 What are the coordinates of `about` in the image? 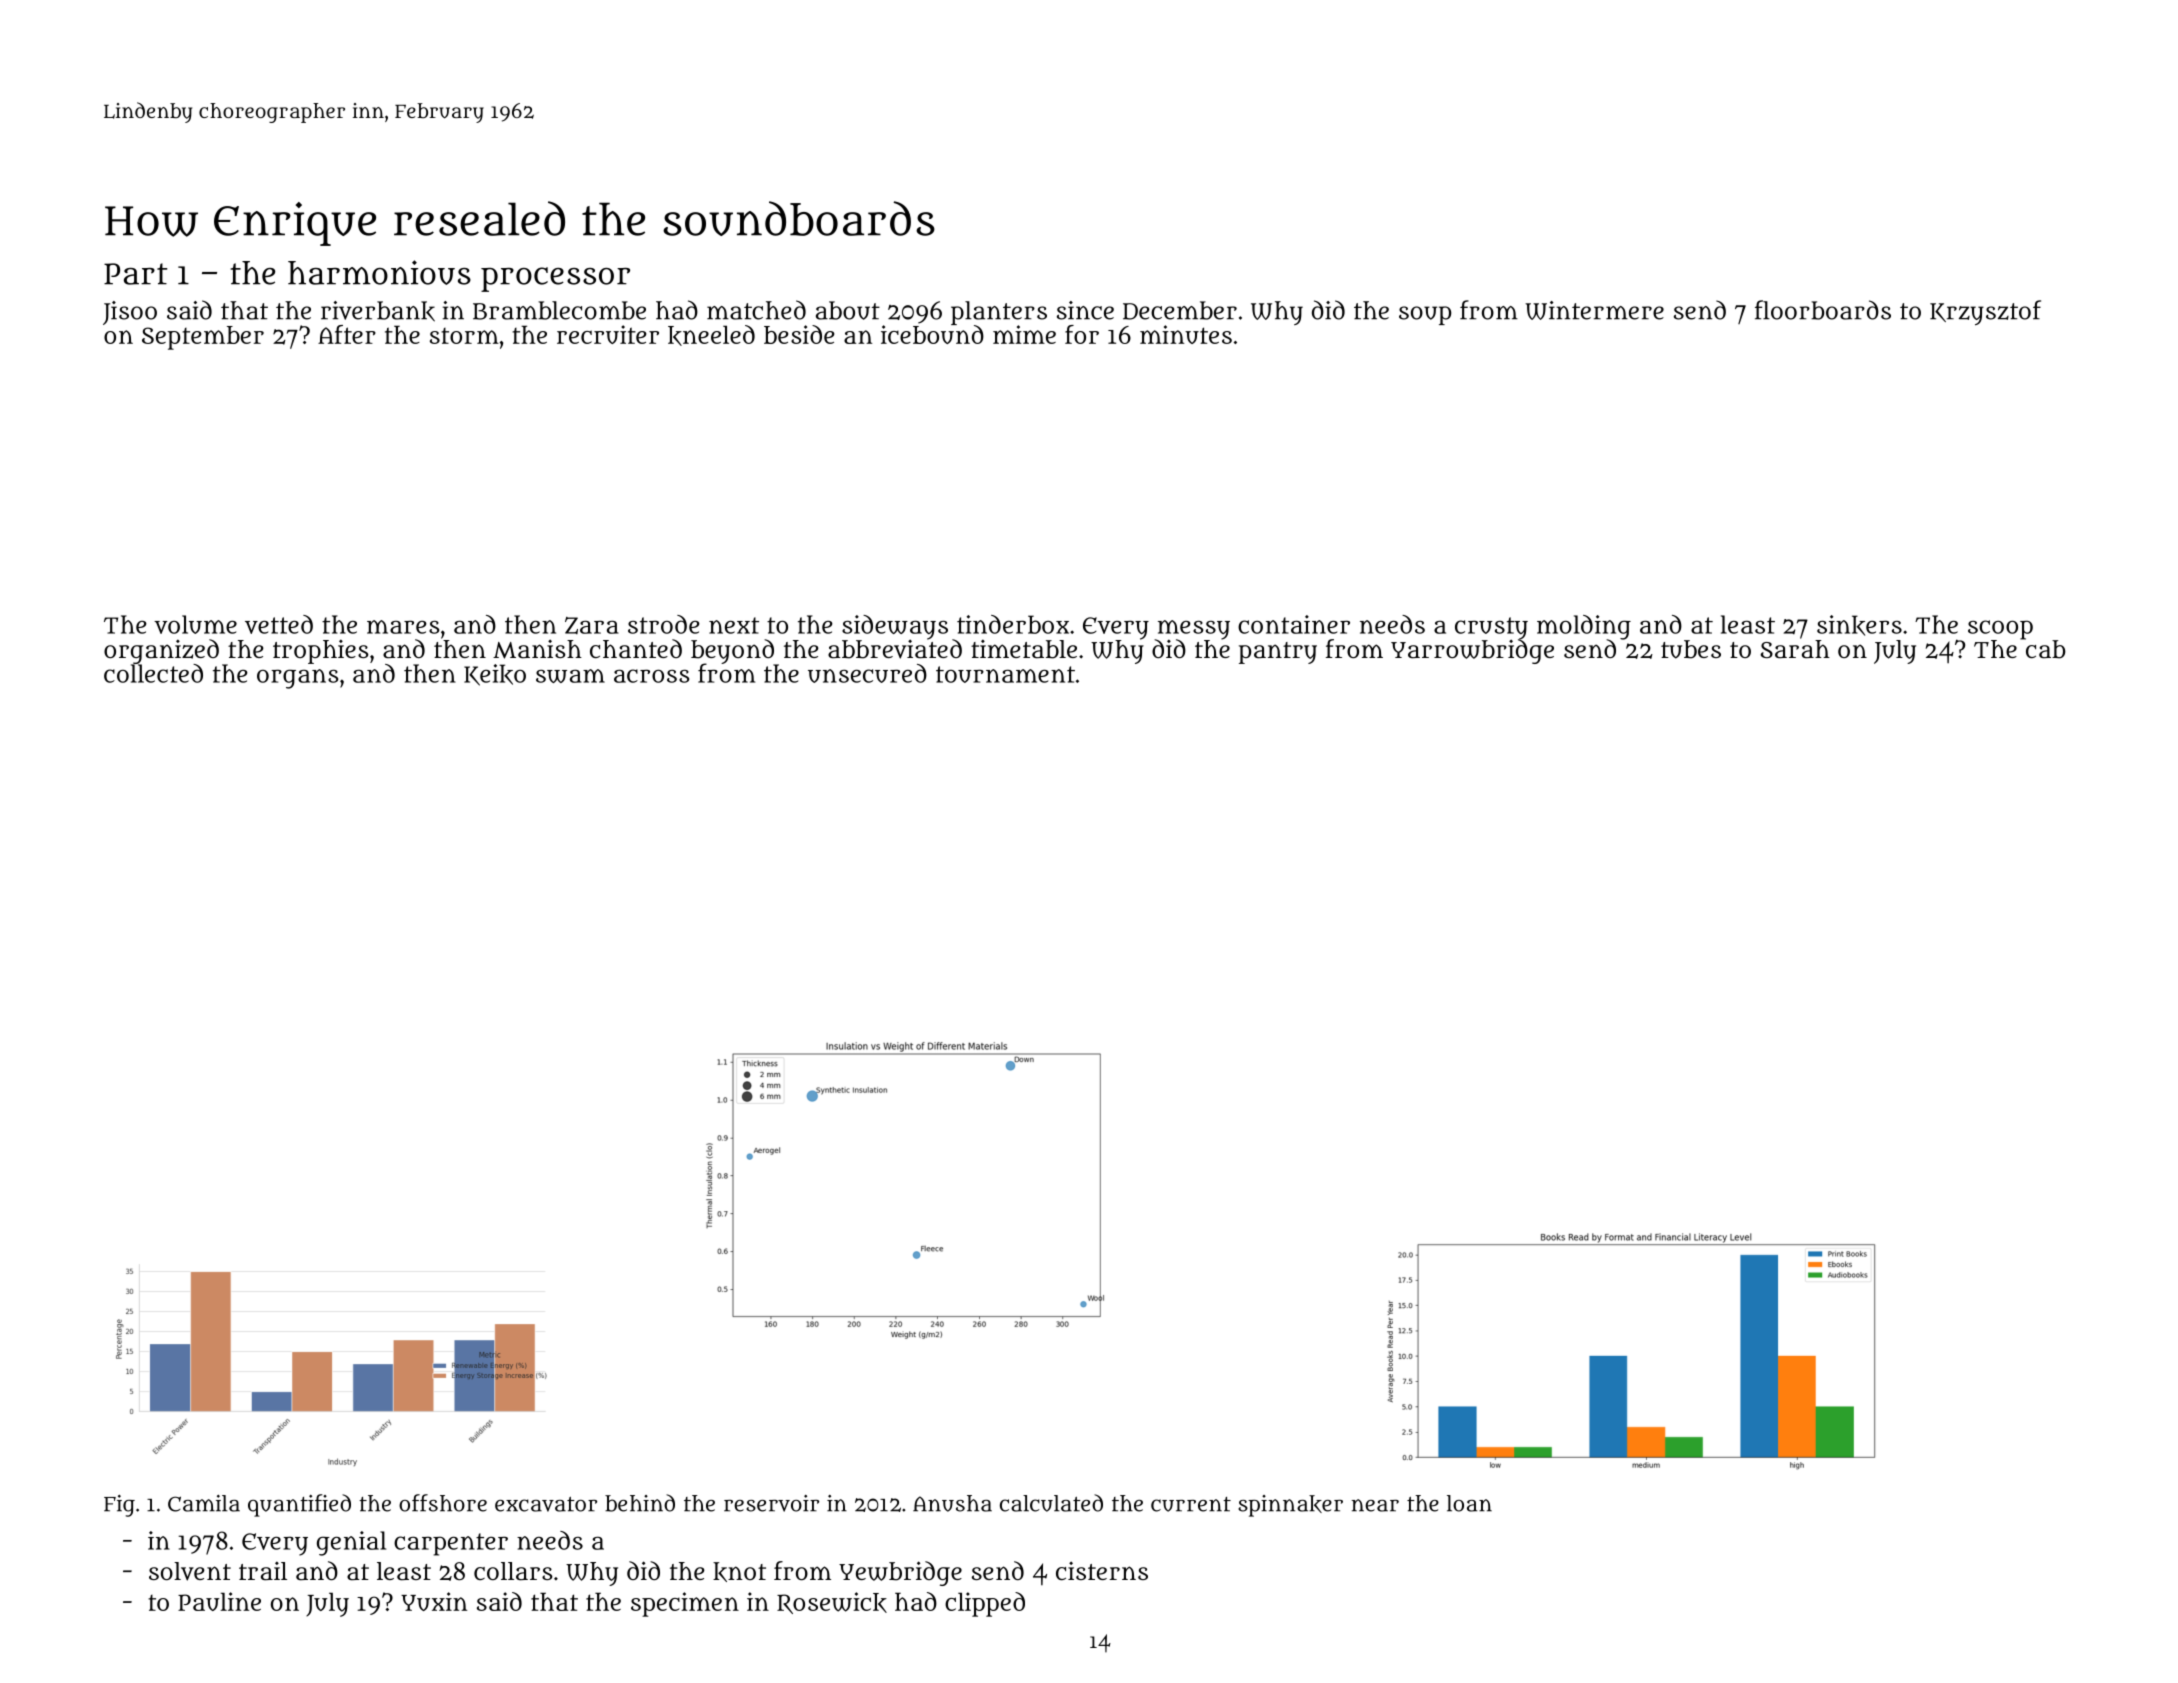 It's located at (848, 310).
